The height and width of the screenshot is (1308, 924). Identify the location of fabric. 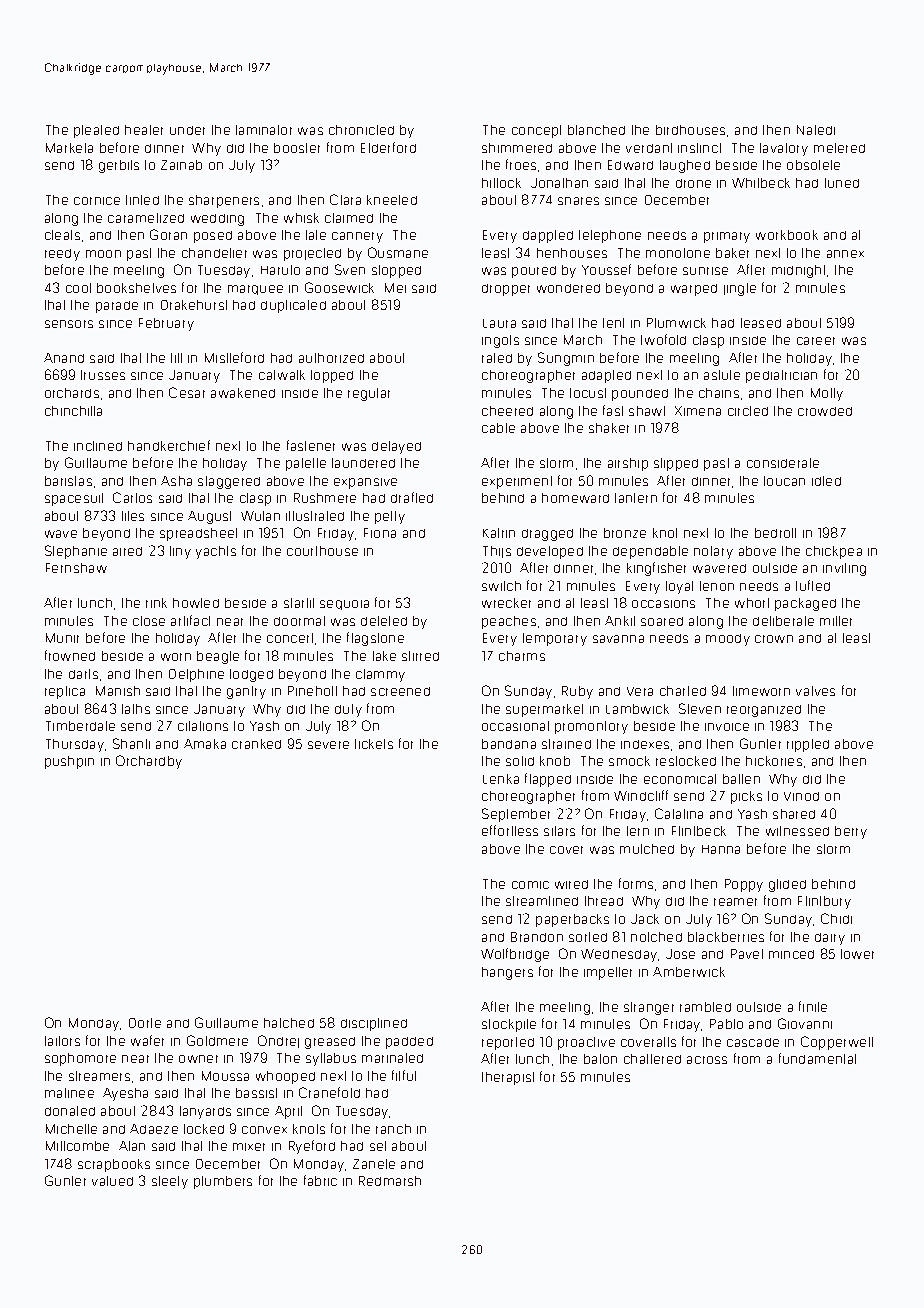
(320, 1180).
